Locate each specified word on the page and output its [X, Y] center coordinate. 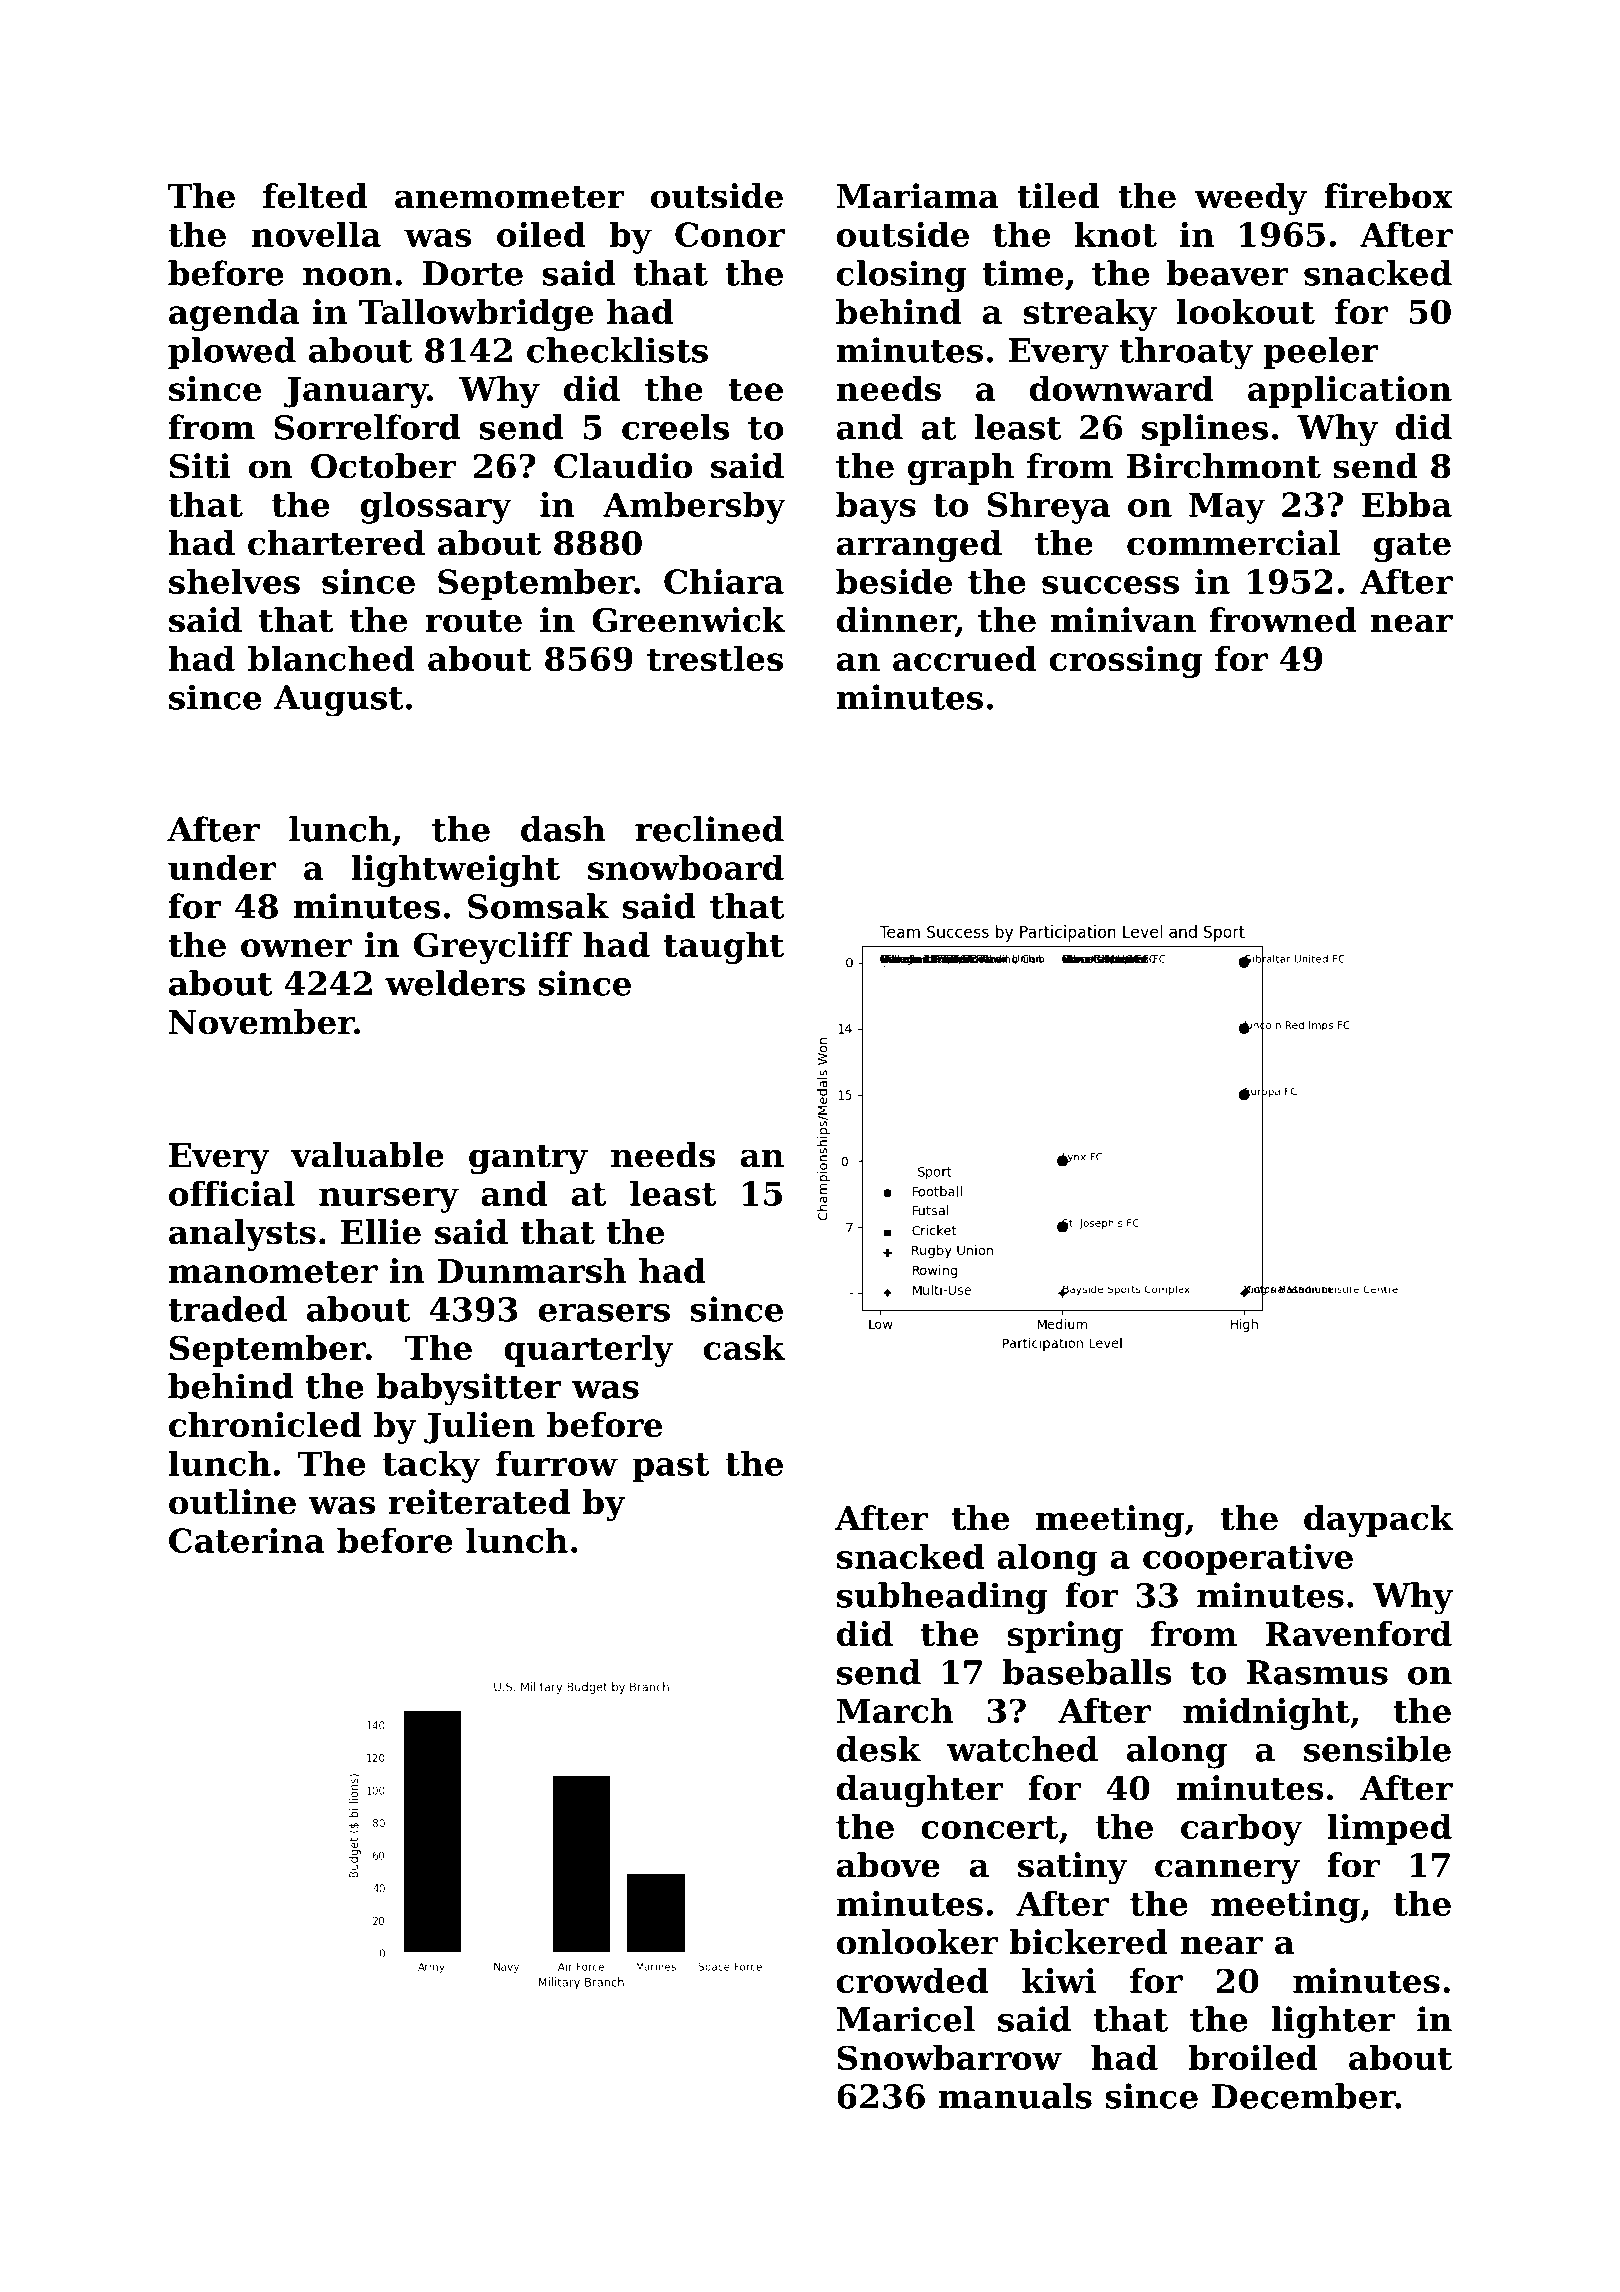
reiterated [479, 1502]
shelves [234, 581]
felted [315, 196]
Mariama [918, 196]
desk [879, 1749]
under [222, 867]
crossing [1126, 662]
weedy [1250, 199]
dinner [896, 620]
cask [744, 1347]
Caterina [247, 1540]
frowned [1283, 620]
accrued [965, 658]
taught [723, 948]
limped [1389, 1829]
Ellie [381, 1232]
